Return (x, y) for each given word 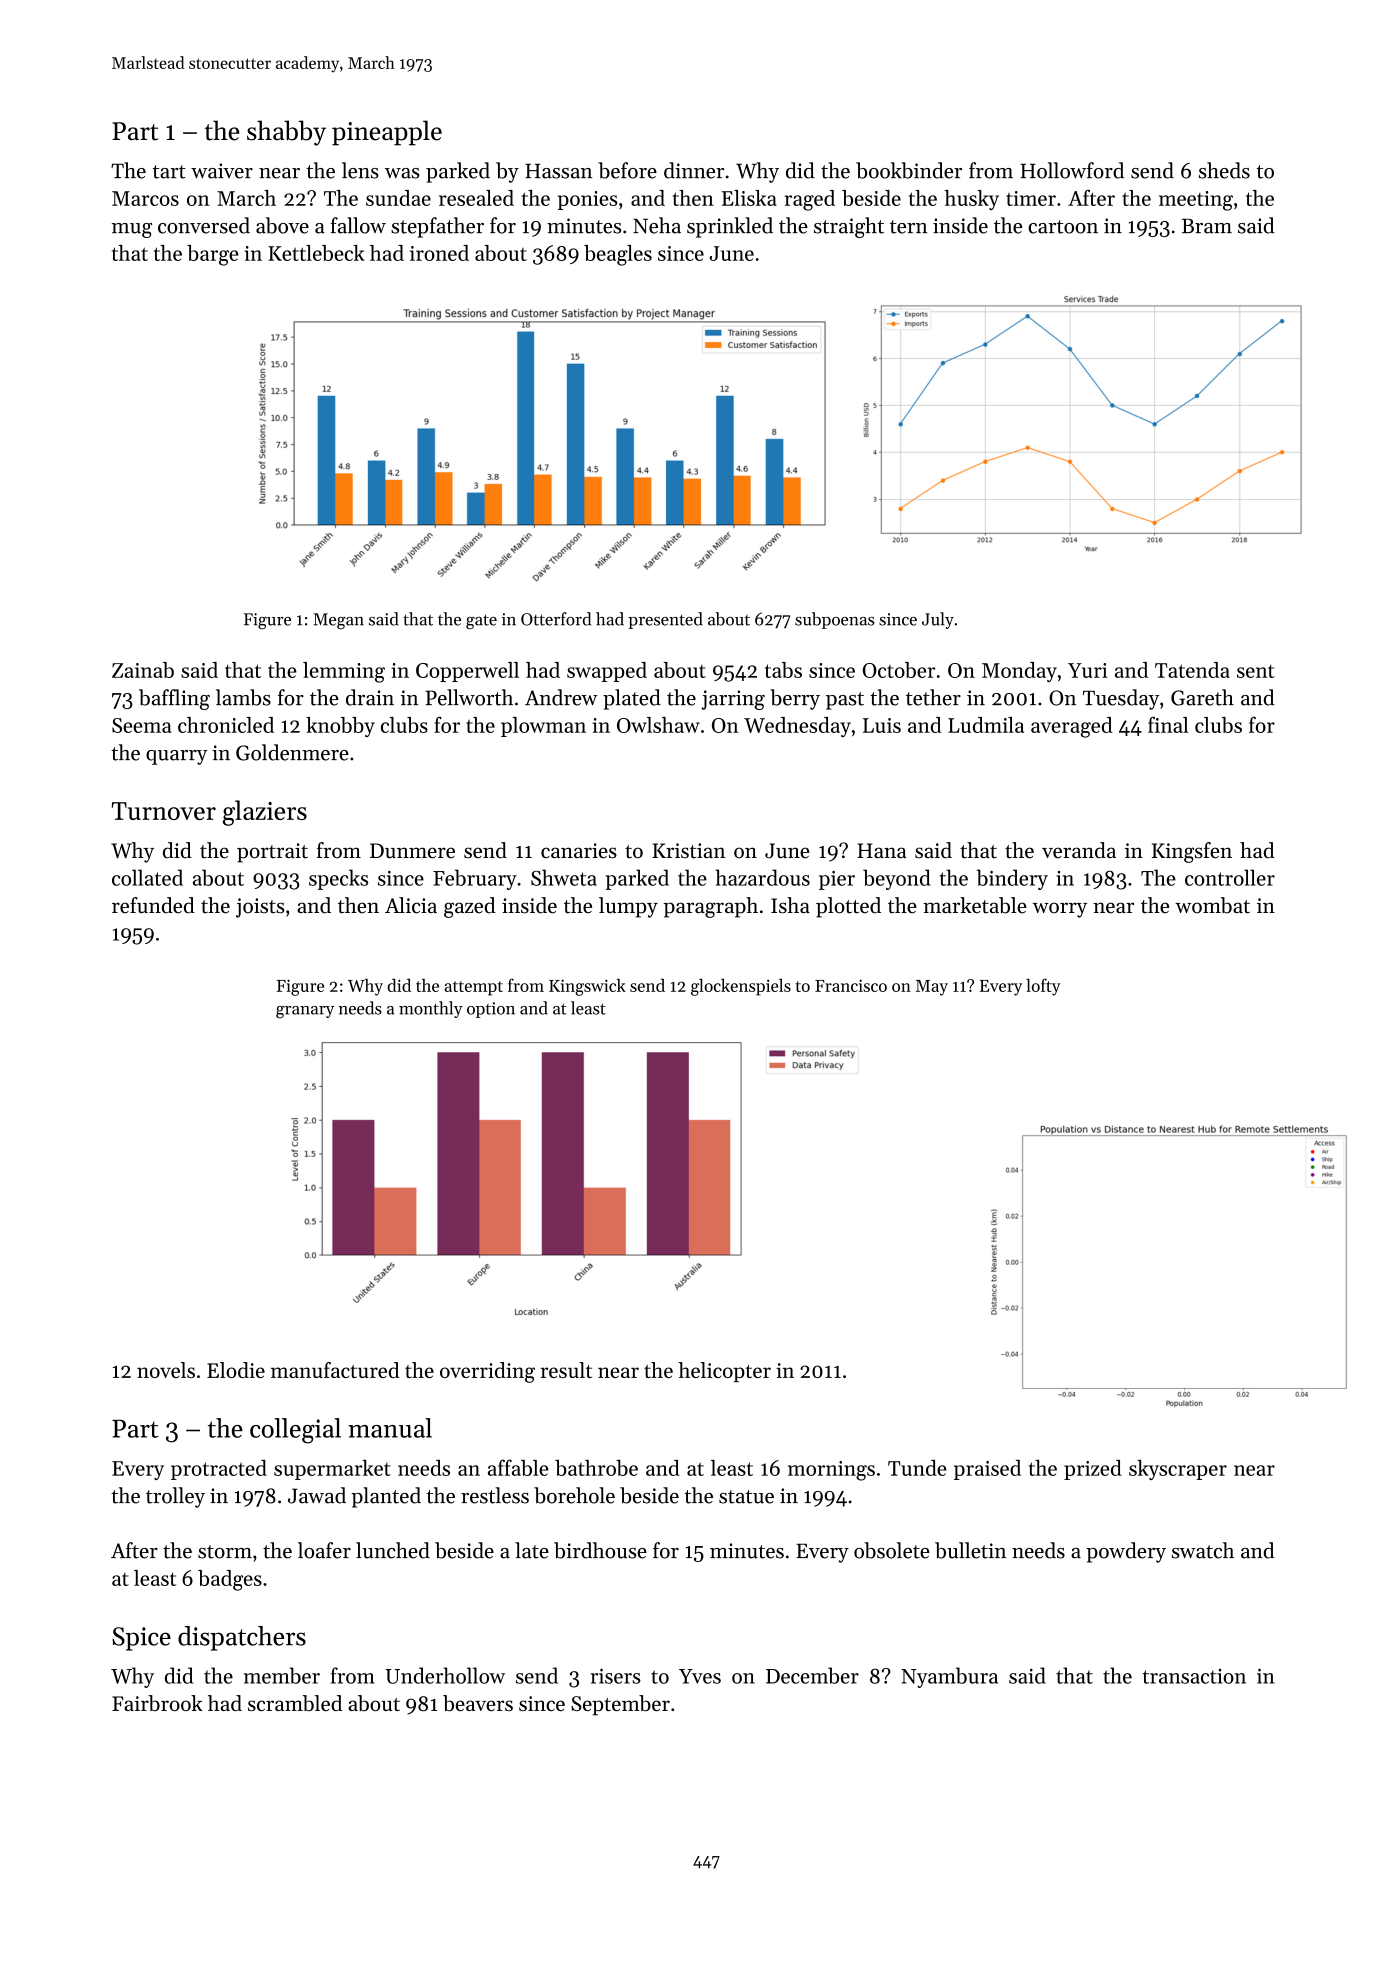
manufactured (335, 1370)
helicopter (724, 1372)
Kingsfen (1192, 852)
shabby (286, 133)
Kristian (688, 851)
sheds (1224, 170)
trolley (175, 1497)
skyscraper (1178, 1470)
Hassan (558, 171)
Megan (338, 621)
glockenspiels (741, 987)
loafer (324, 1550)
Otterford (556, 619)
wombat (1212, 905)
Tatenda (1192, 670)
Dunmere (412, 851)
